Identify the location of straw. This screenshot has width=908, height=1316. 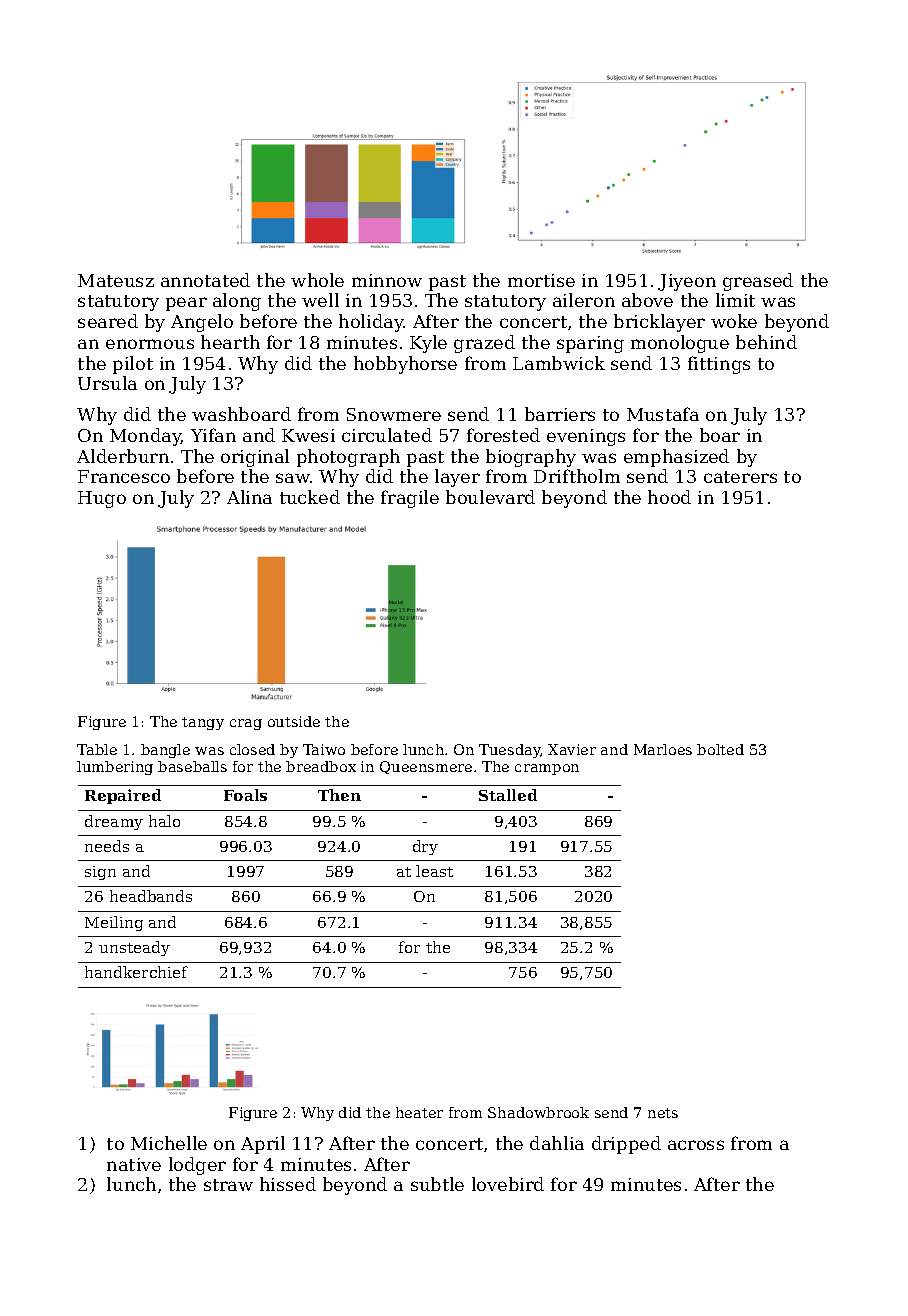
(228, 1185).
